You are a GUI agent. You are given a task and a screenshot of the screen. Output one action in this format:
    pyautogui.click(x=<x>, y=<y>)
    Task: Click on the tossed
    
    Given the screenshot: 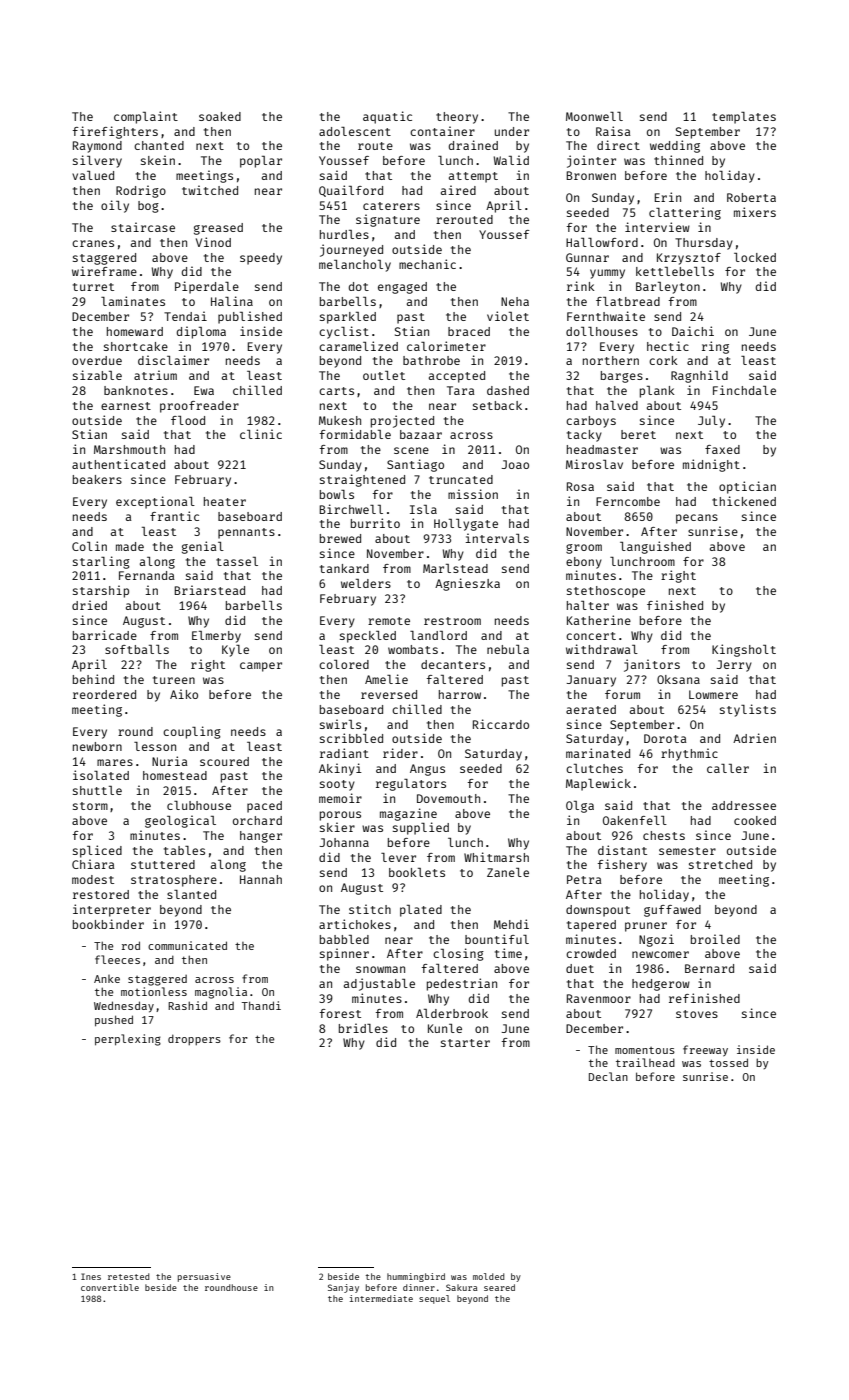 What is the action you would take?
    pyautogui.click(x=728, y=1062)
